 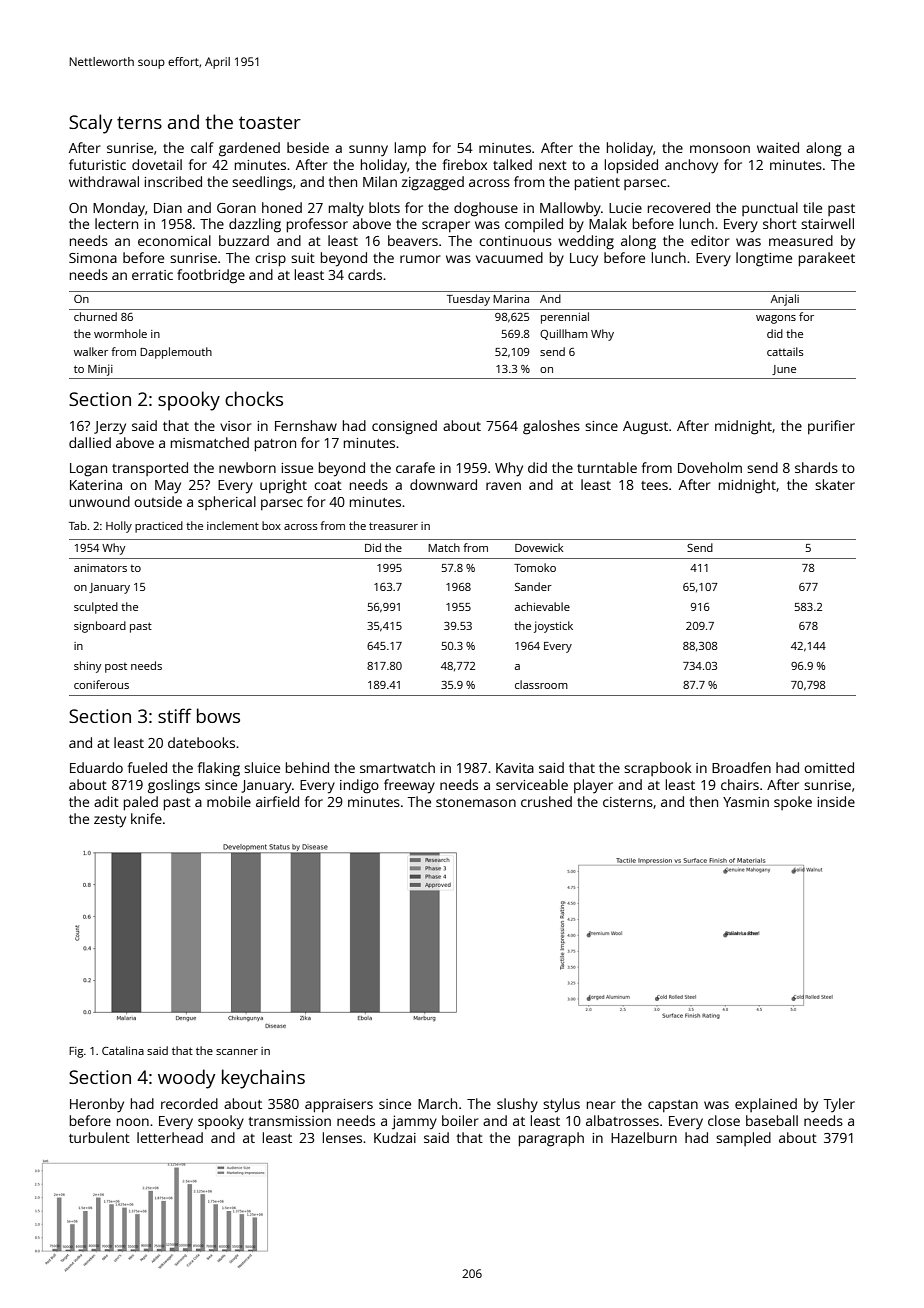 What do you see at coordinates (476, 802) in the image?
I see `stonemason` at bounding box center [476, 802].
